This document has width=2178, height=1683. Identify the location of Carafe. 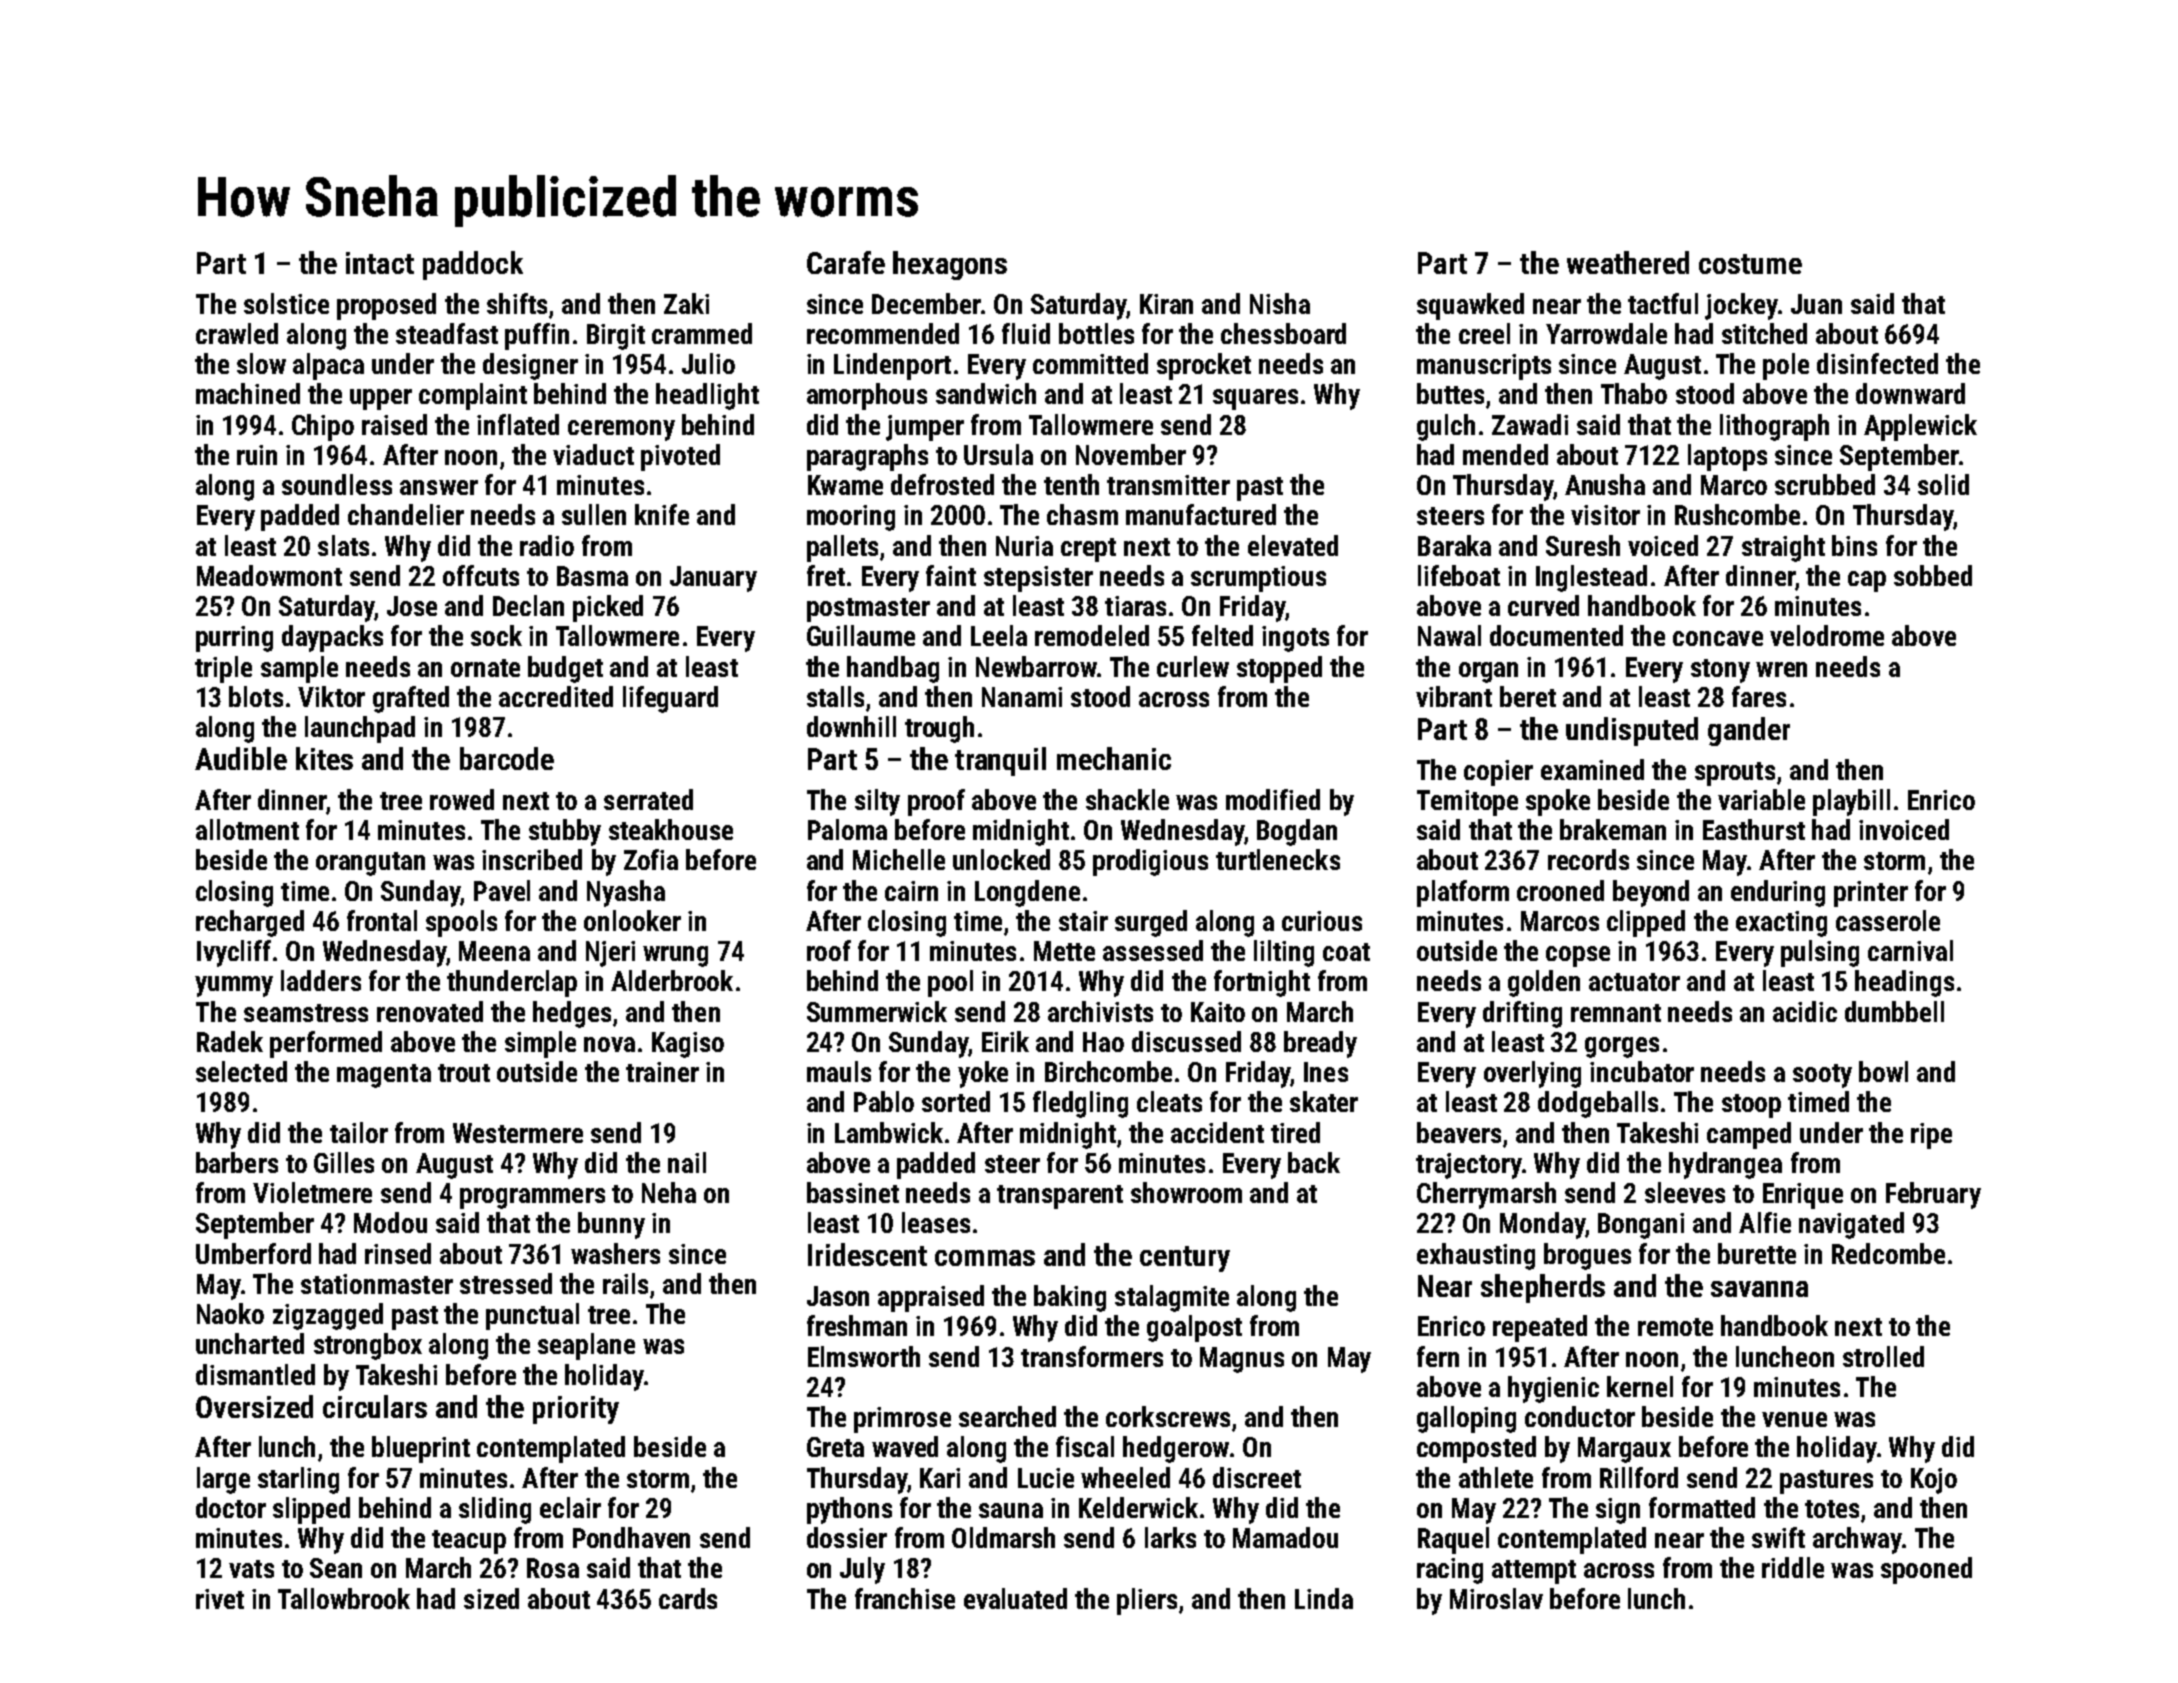
(846, 262).
